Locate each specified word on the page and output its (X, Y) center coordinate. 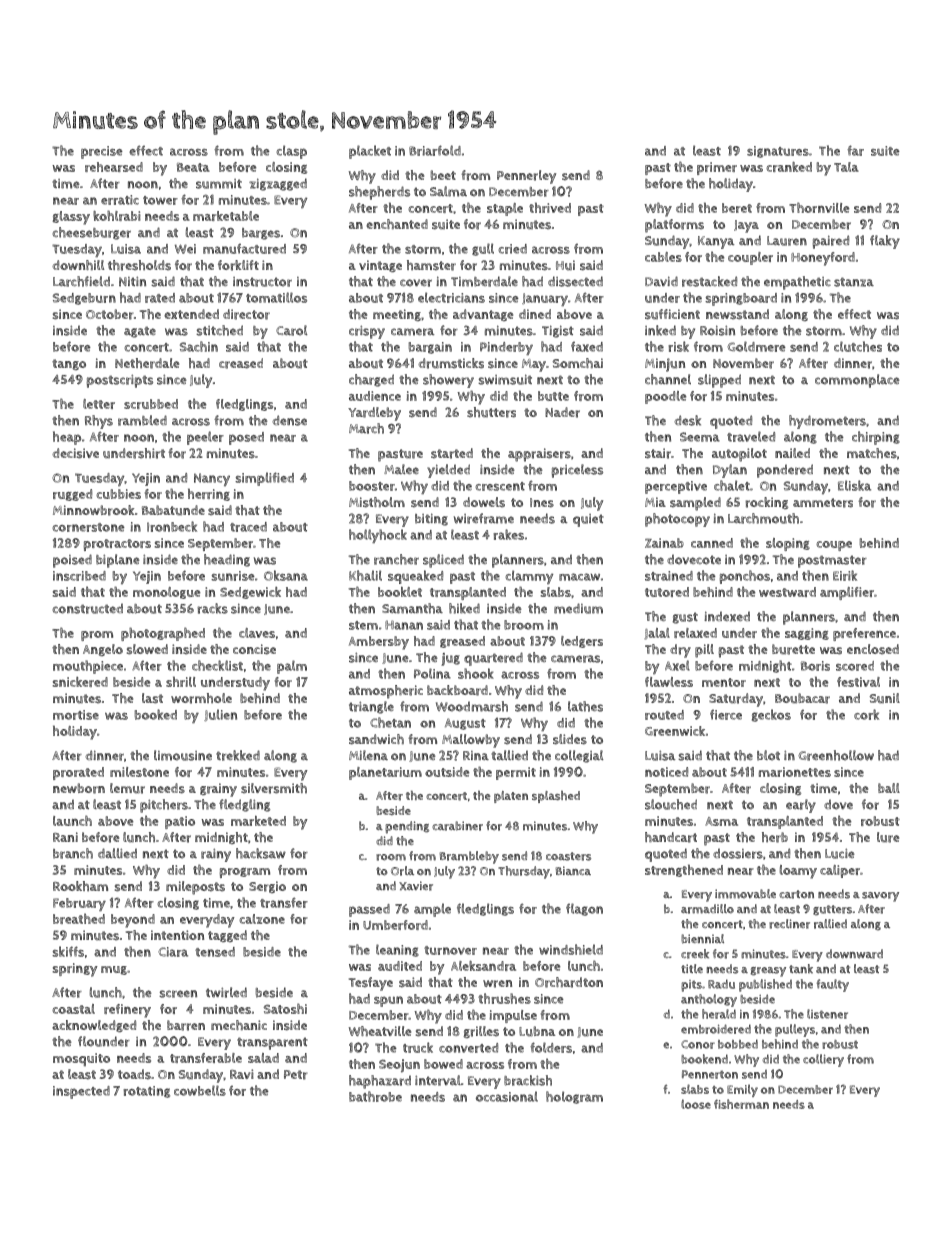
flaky (885, 242)
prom (97, 636)
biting (431, 519)
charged (371, 380)
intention (177, 935)
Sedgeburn (84, 299)
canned (712, 543)
